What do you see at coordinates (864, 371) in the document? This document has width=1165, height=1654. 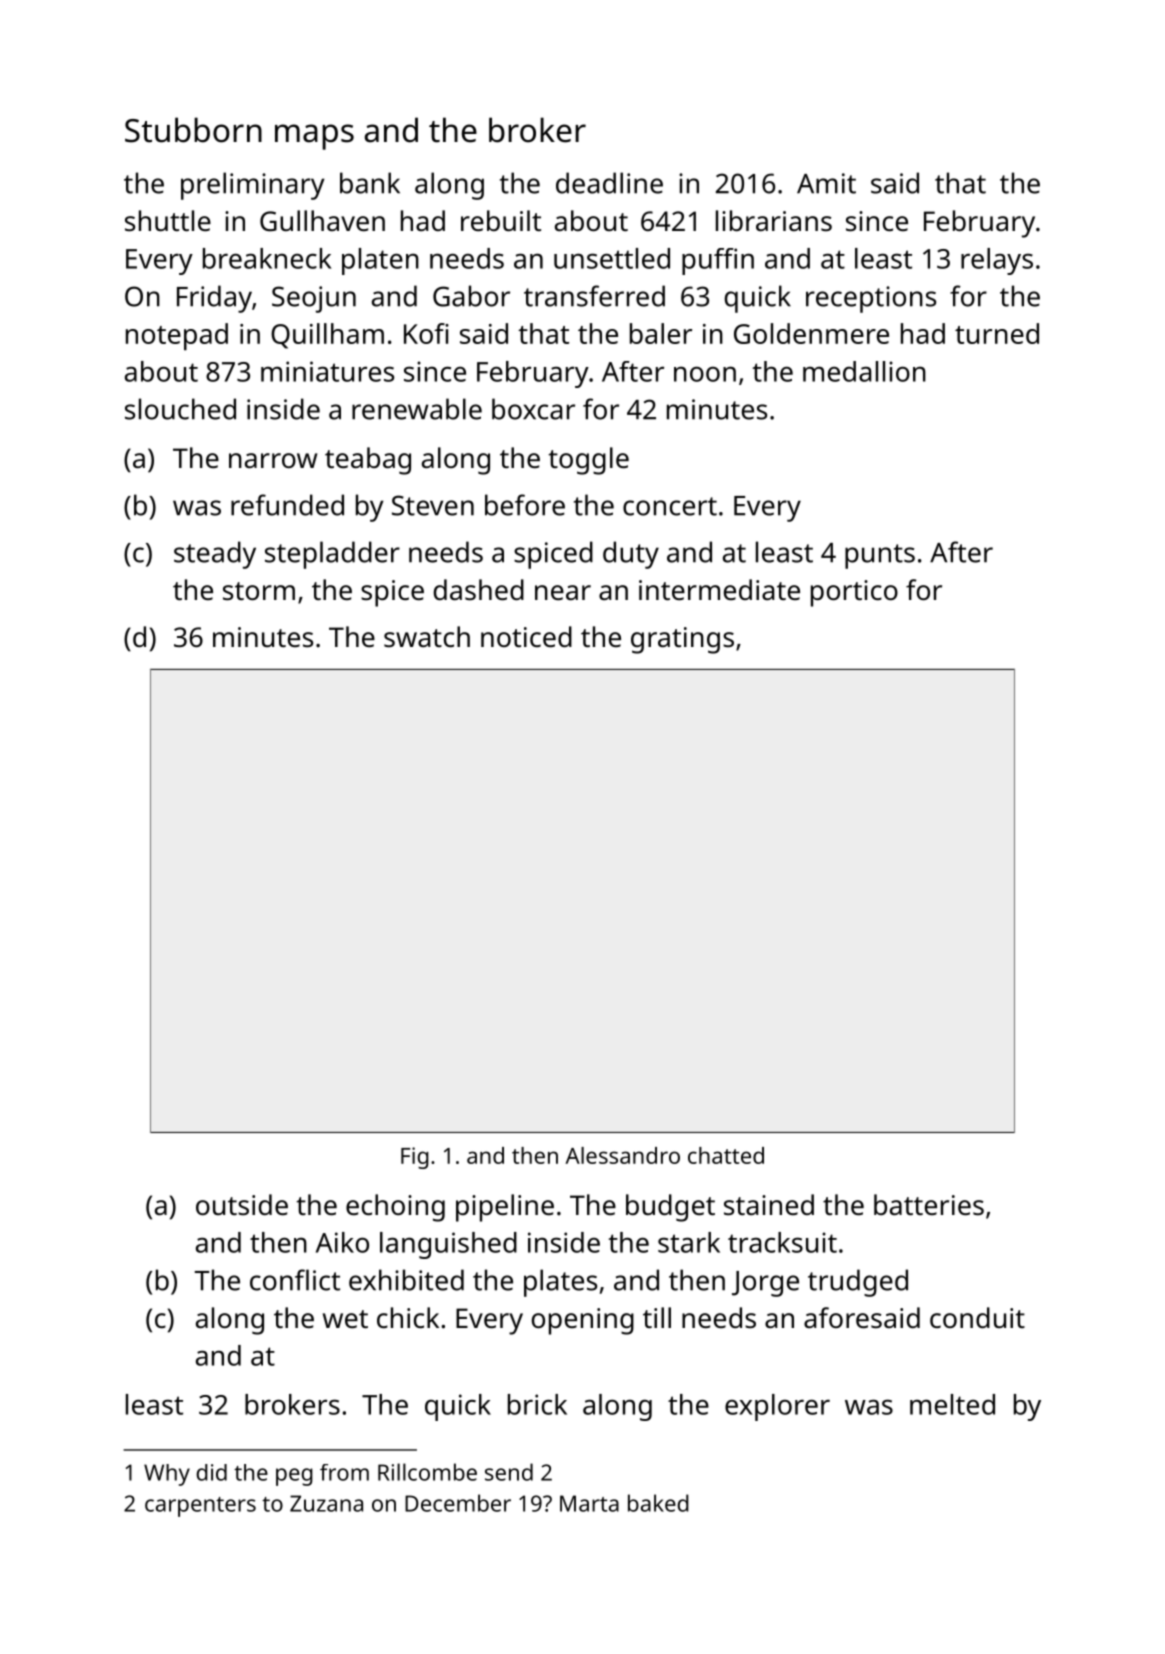 I see `medallion` at bounding box center [864, 371].
